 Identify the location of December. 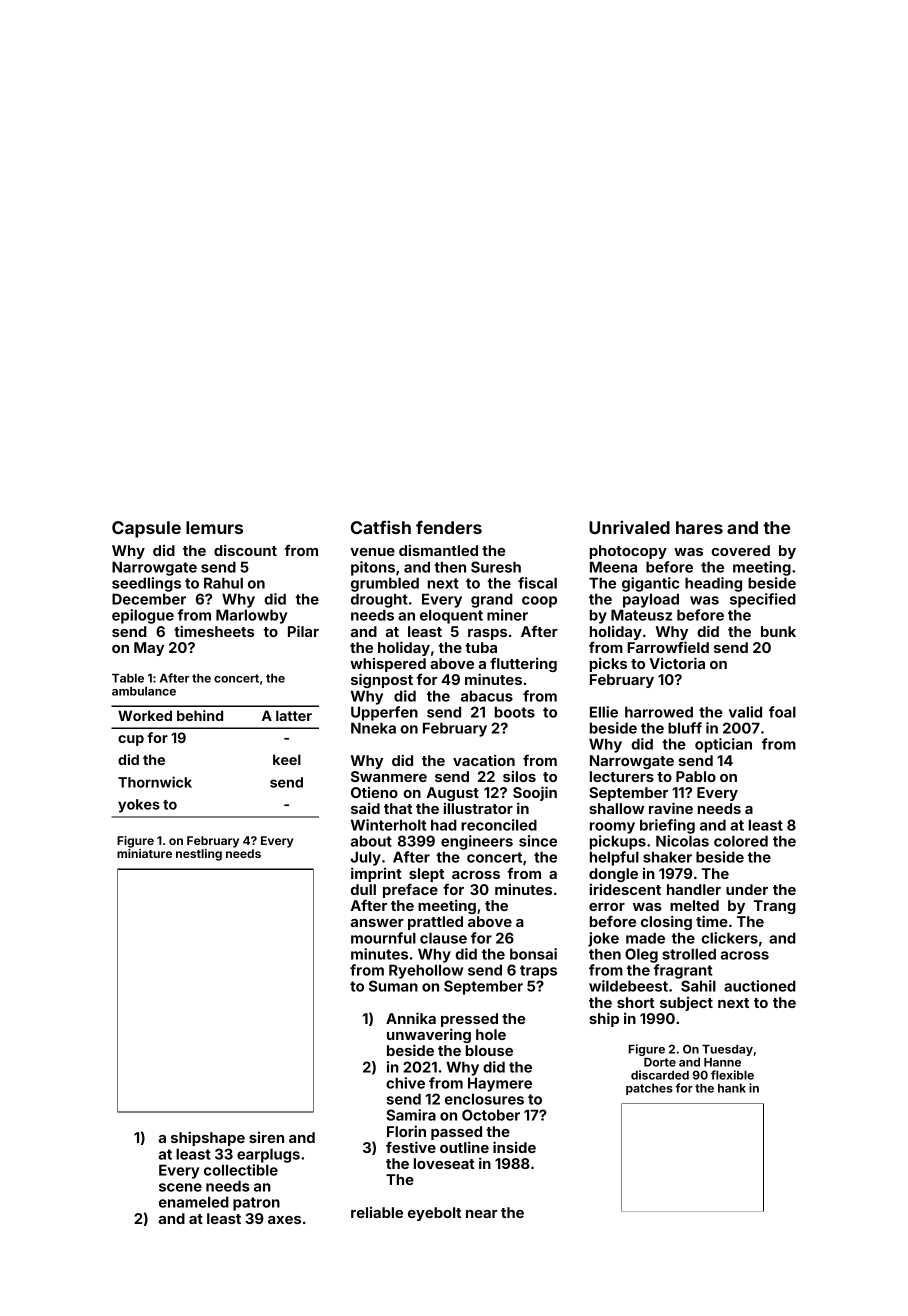
(149, 599).
